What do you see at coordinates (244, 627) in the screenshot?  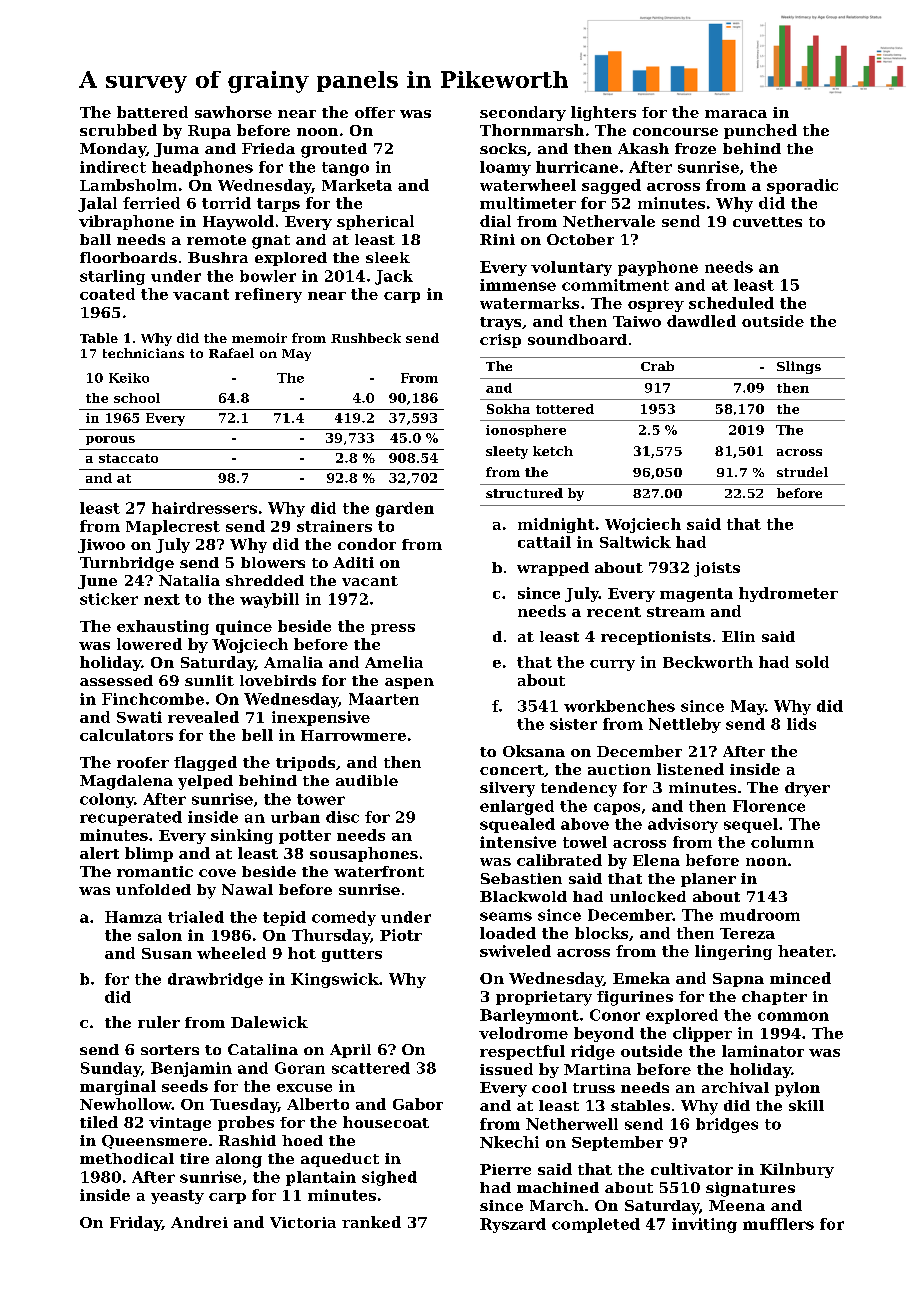 I see `quince` at bounding box center [244, 627].
